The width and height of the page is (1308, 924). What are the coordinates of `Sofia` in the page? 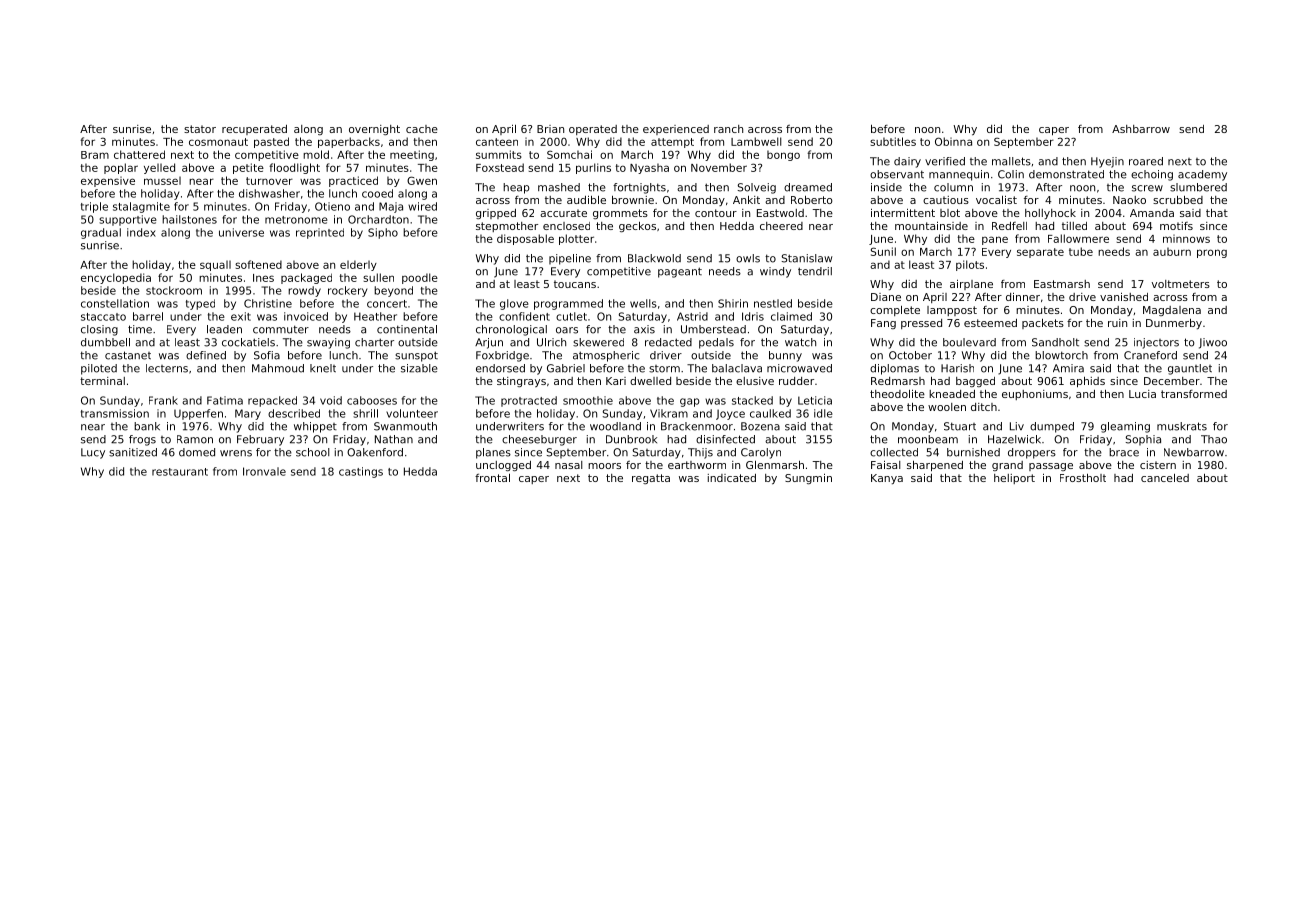 It's located at (267, 355).
